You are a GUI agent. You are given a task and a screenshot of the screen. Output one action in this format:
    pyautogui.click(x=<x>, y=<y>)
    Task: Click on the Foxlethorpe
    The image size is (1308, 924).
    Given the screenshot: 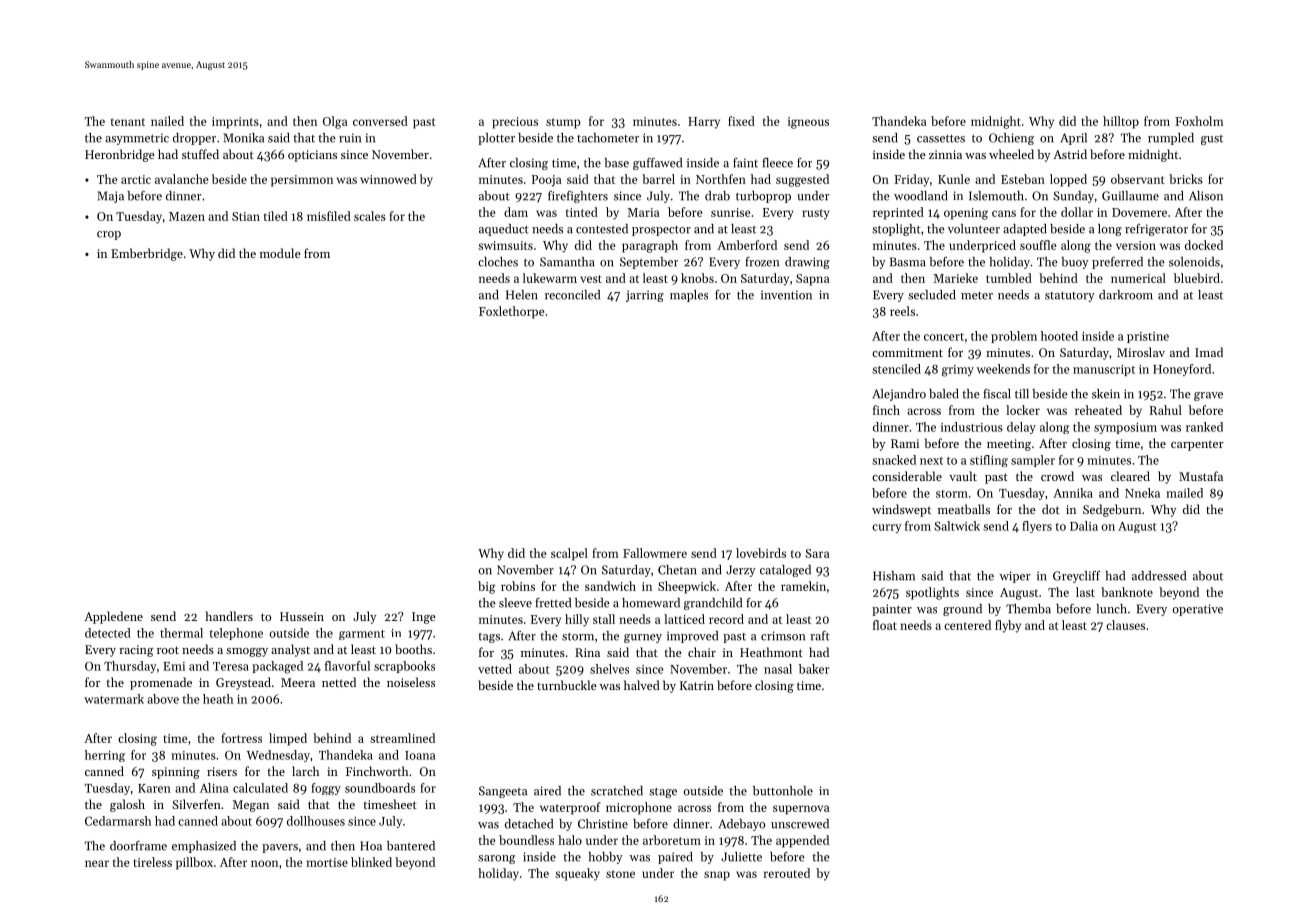 What is the action you would take?
    pyautogui.click(x=511, y=312)
